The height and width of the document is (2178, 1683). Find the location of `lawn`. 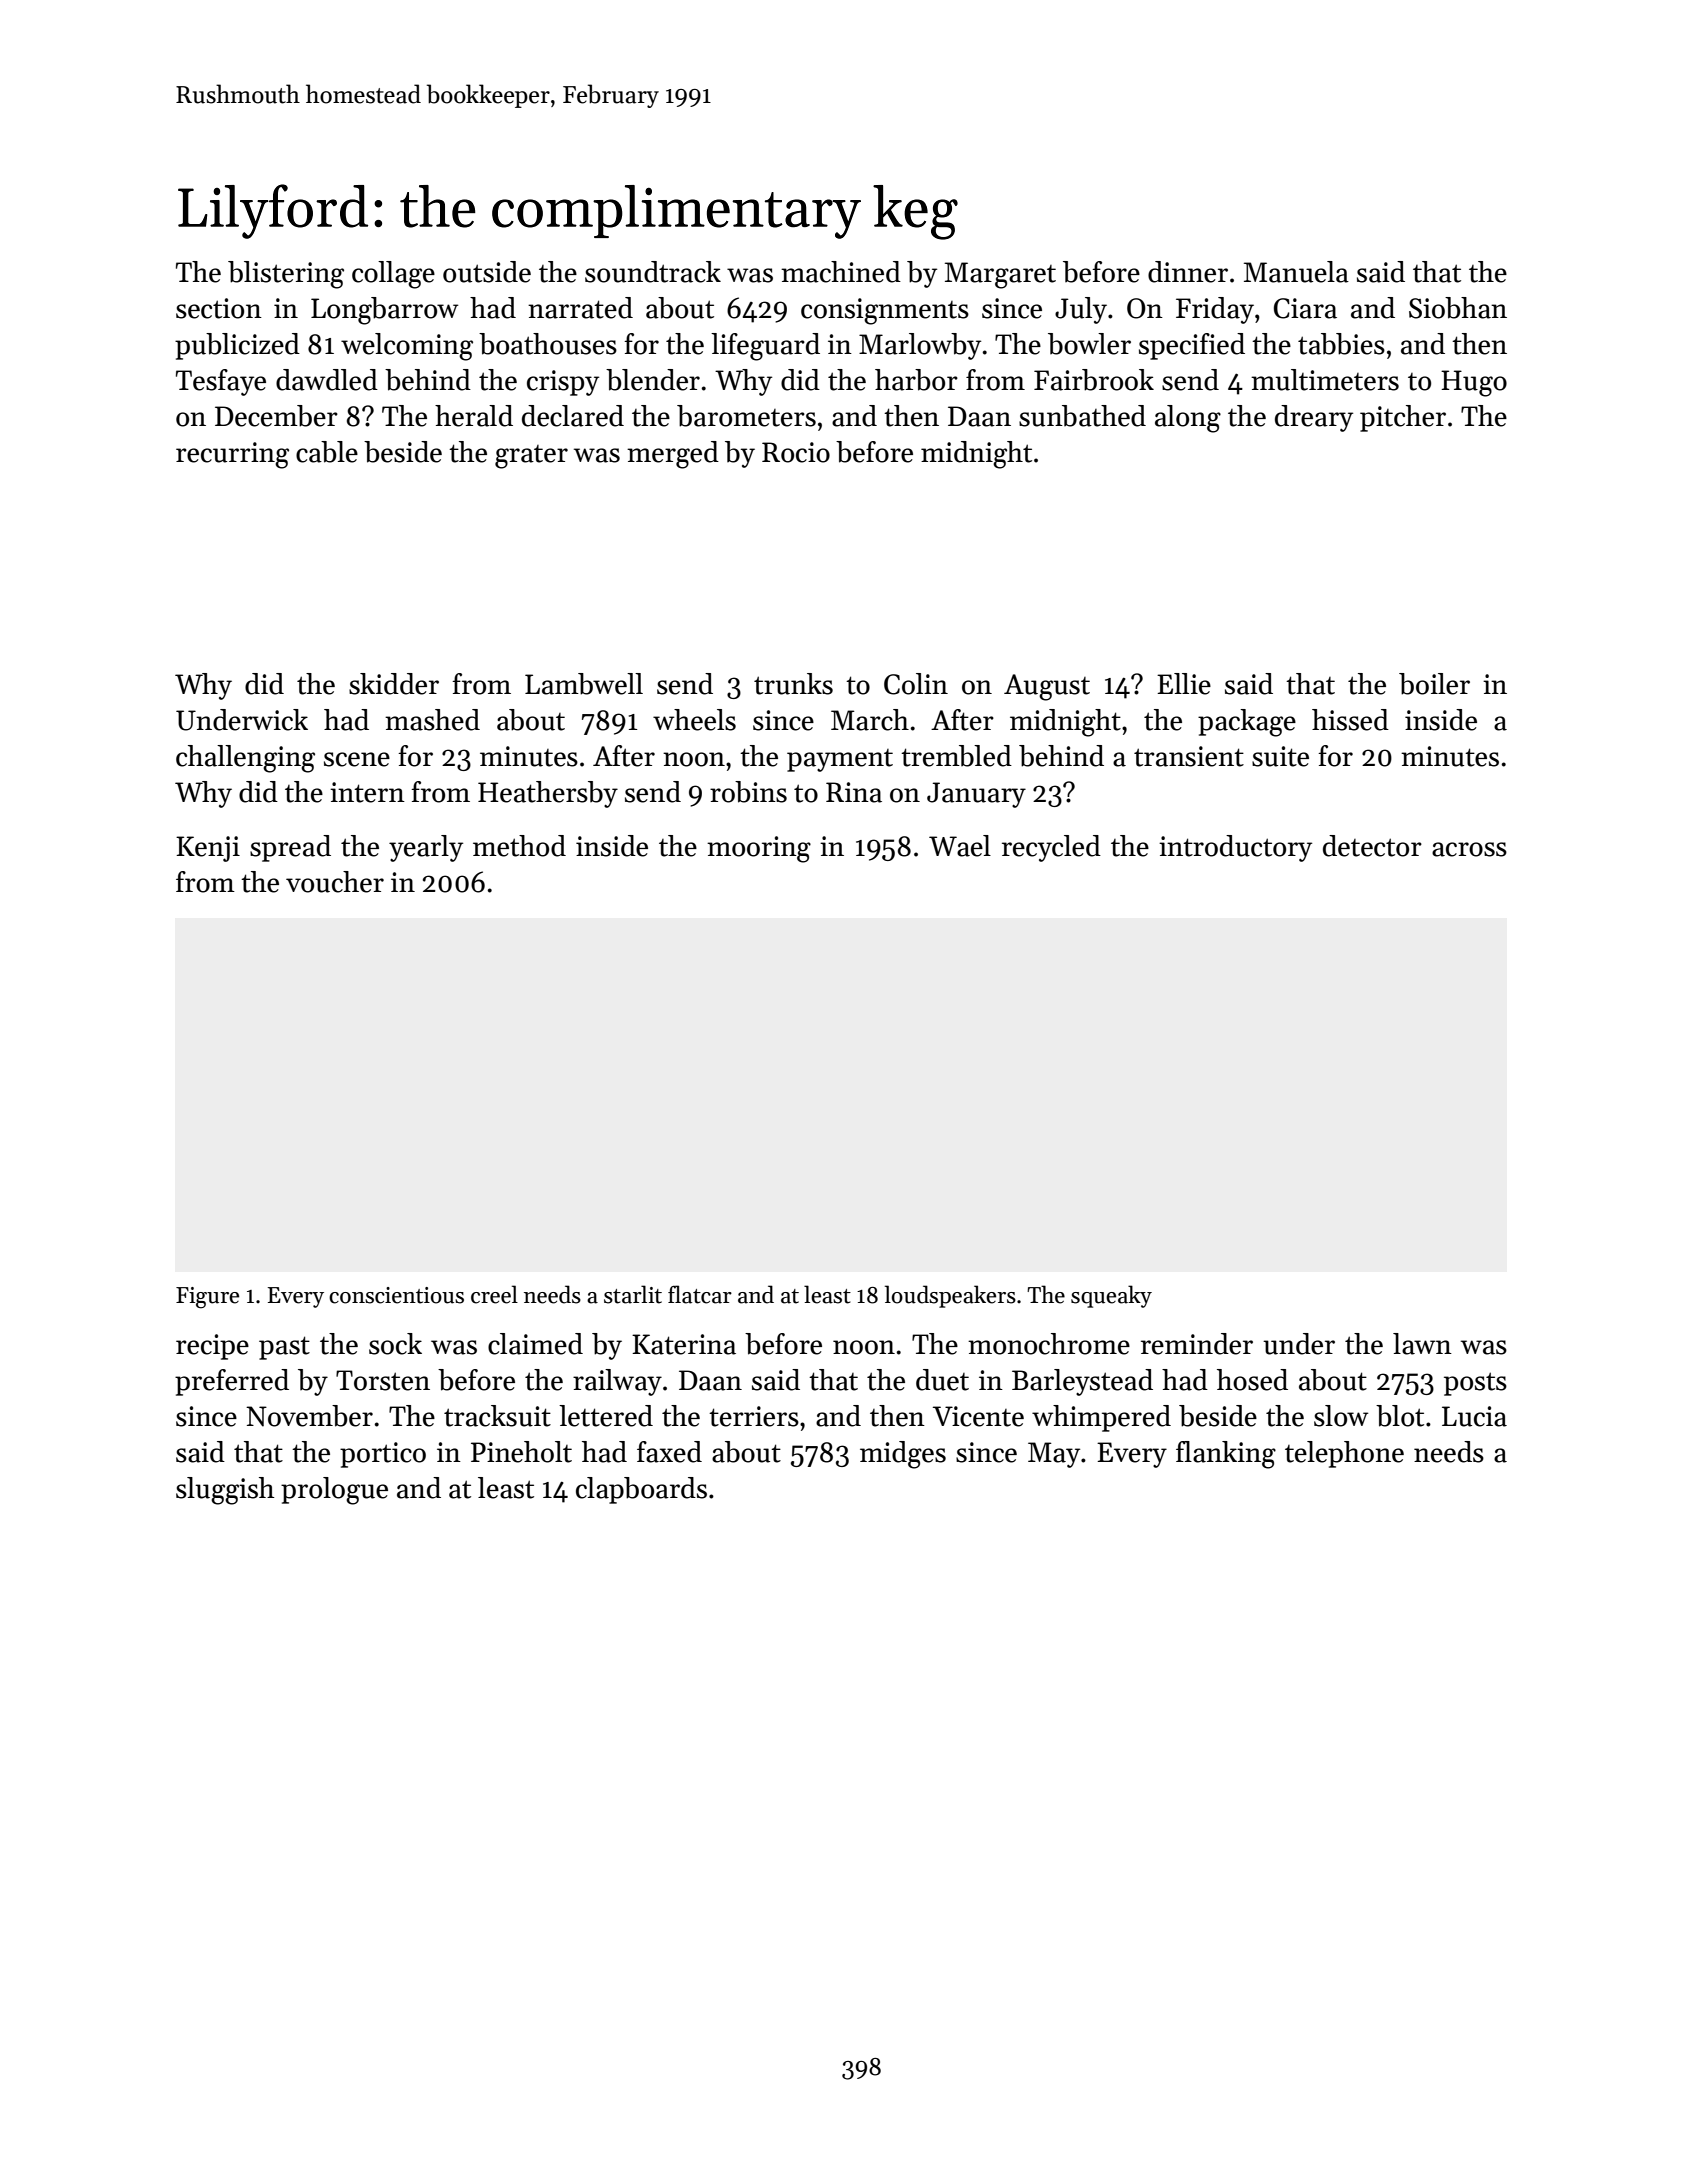

lawn is located at coordinates (1422, 1344).
